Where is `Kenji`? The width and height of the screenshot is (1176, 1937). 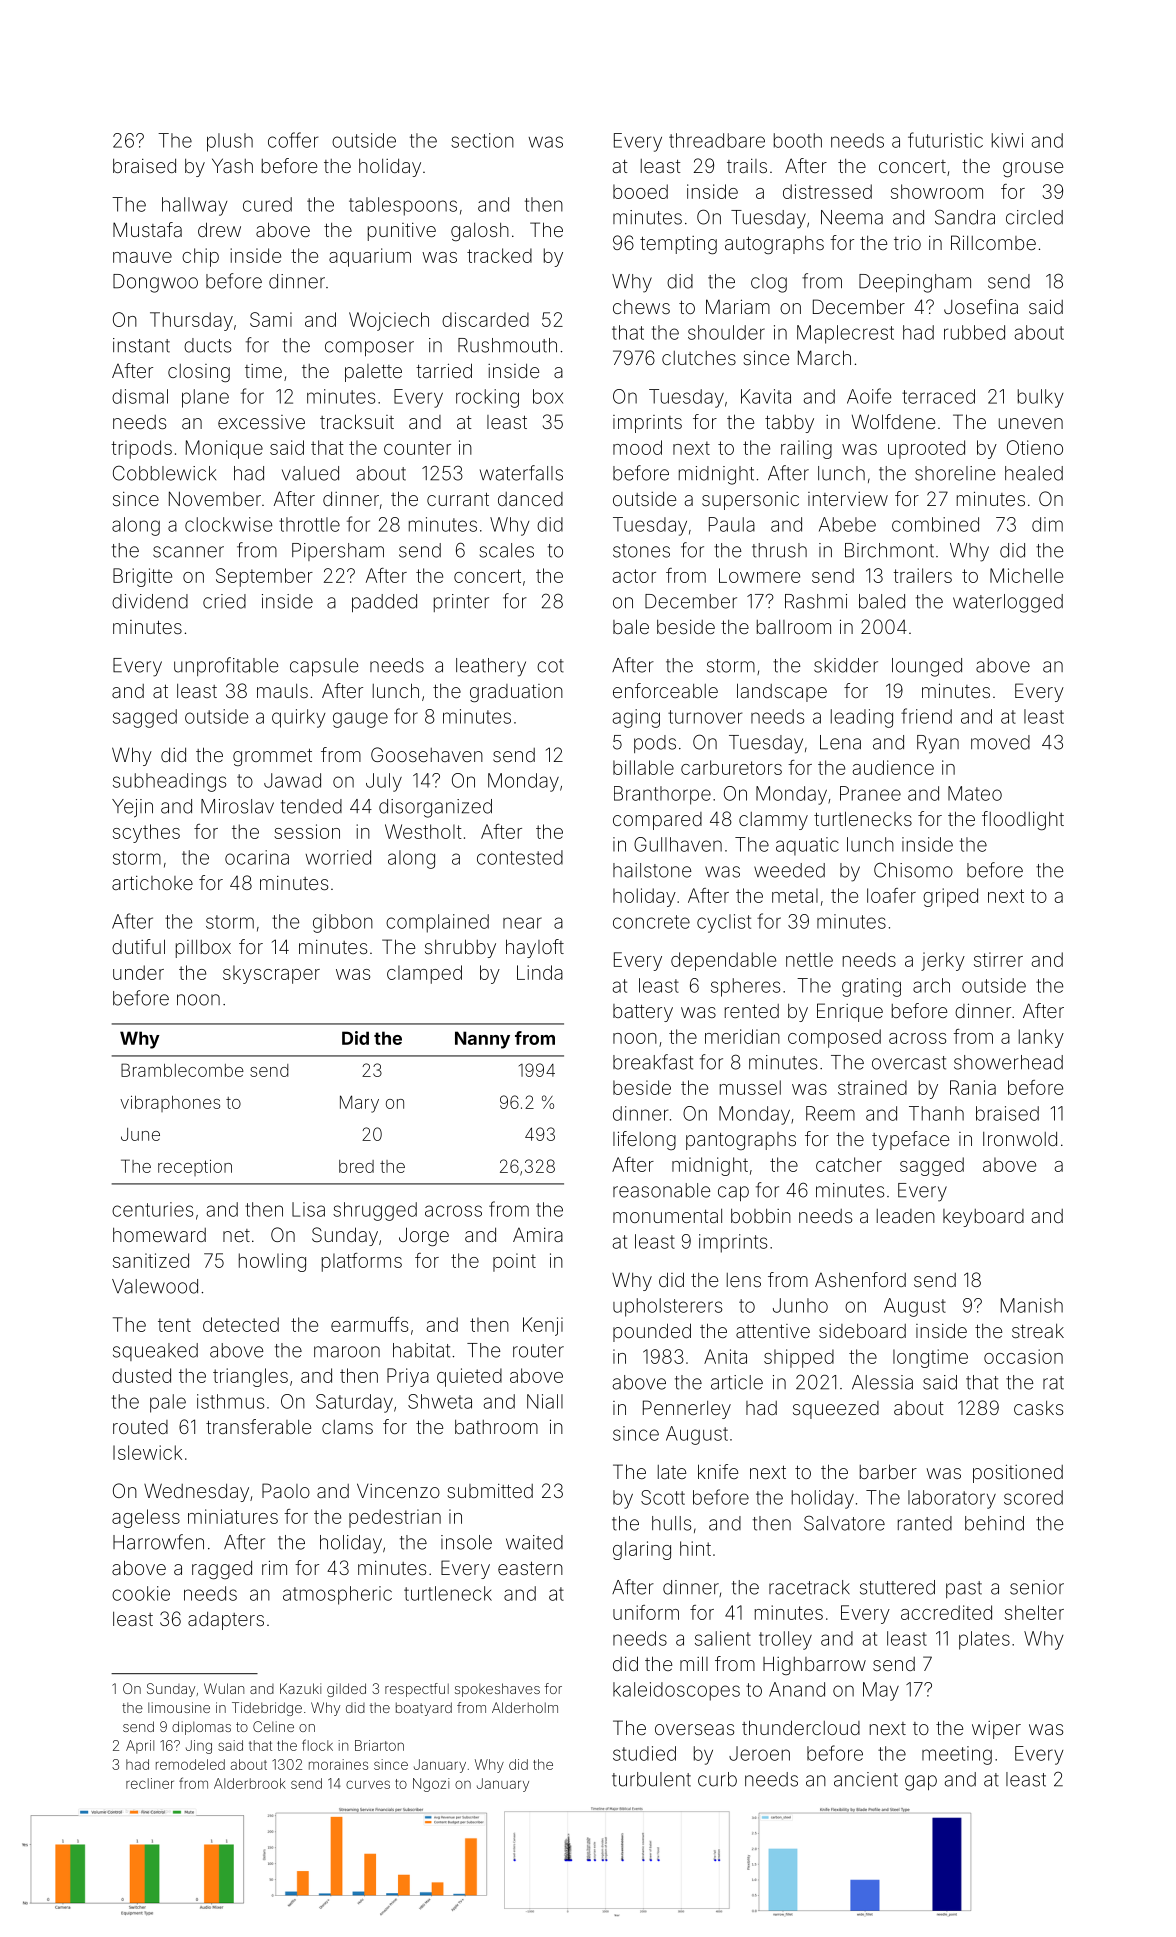
Kenji is located at coordinates (543, 1326).
